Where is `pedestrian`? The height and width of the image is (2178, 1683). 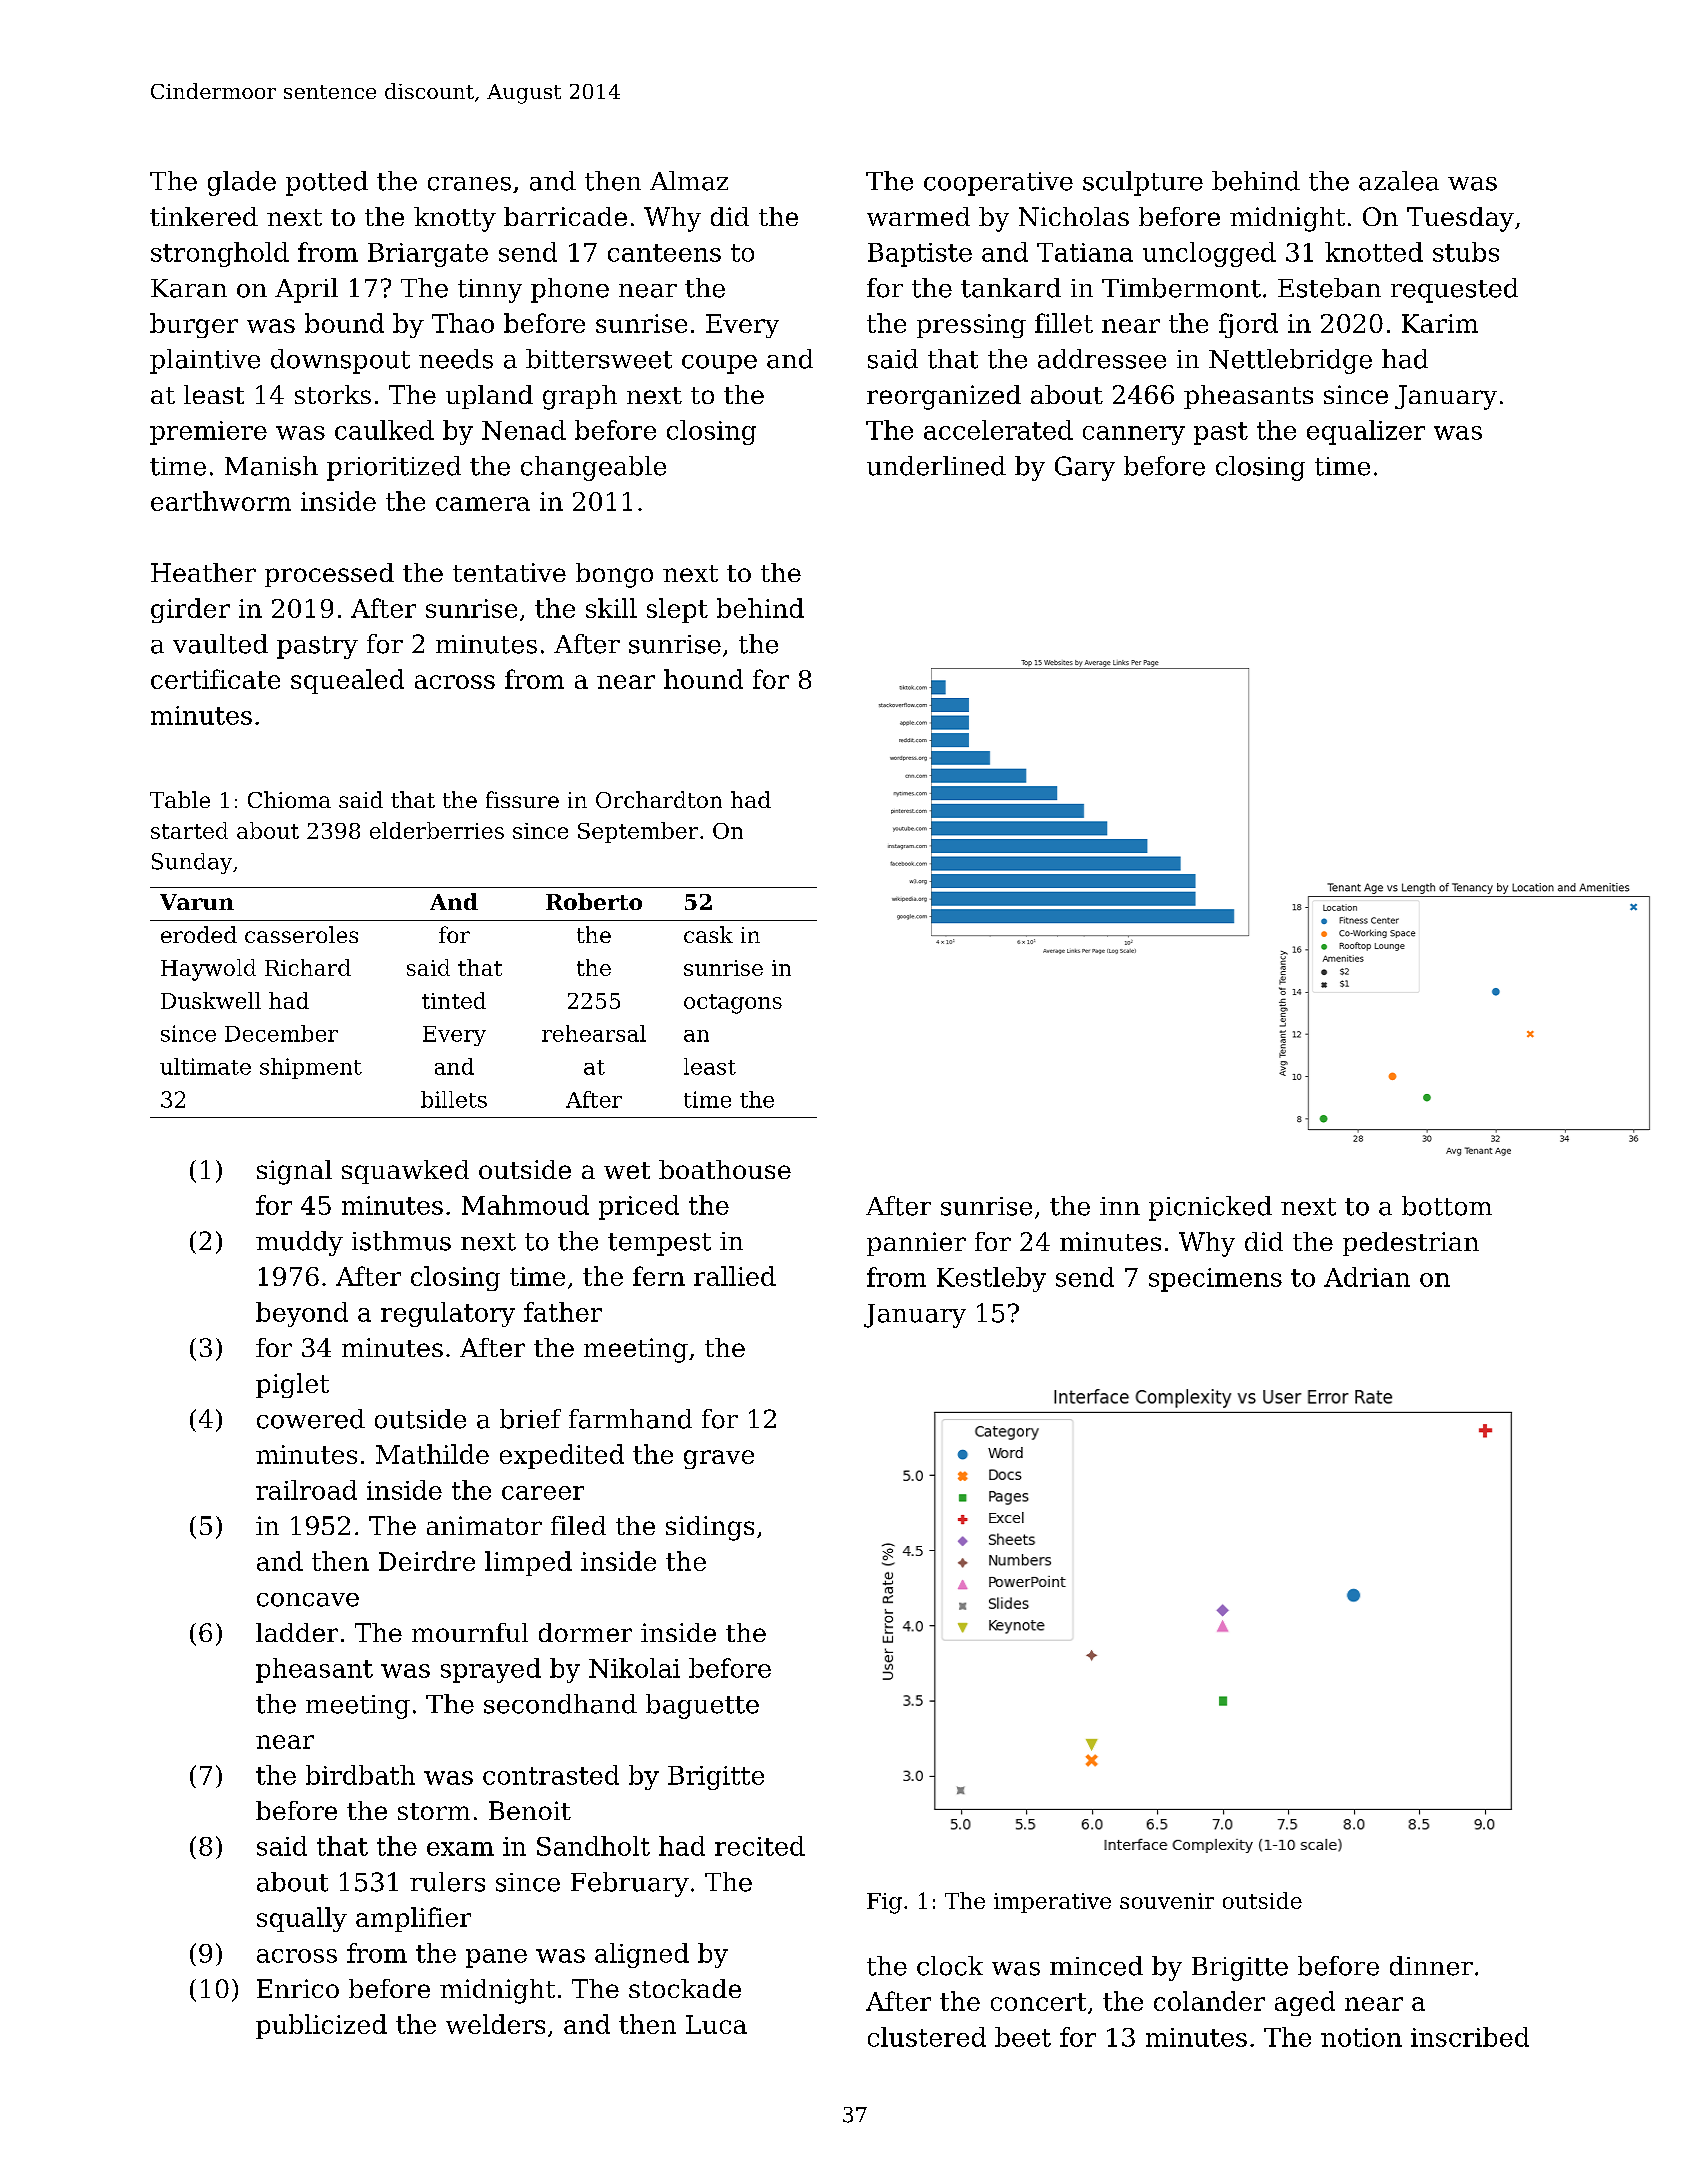
pedestrian is located at coordinates (1411, 1244).
